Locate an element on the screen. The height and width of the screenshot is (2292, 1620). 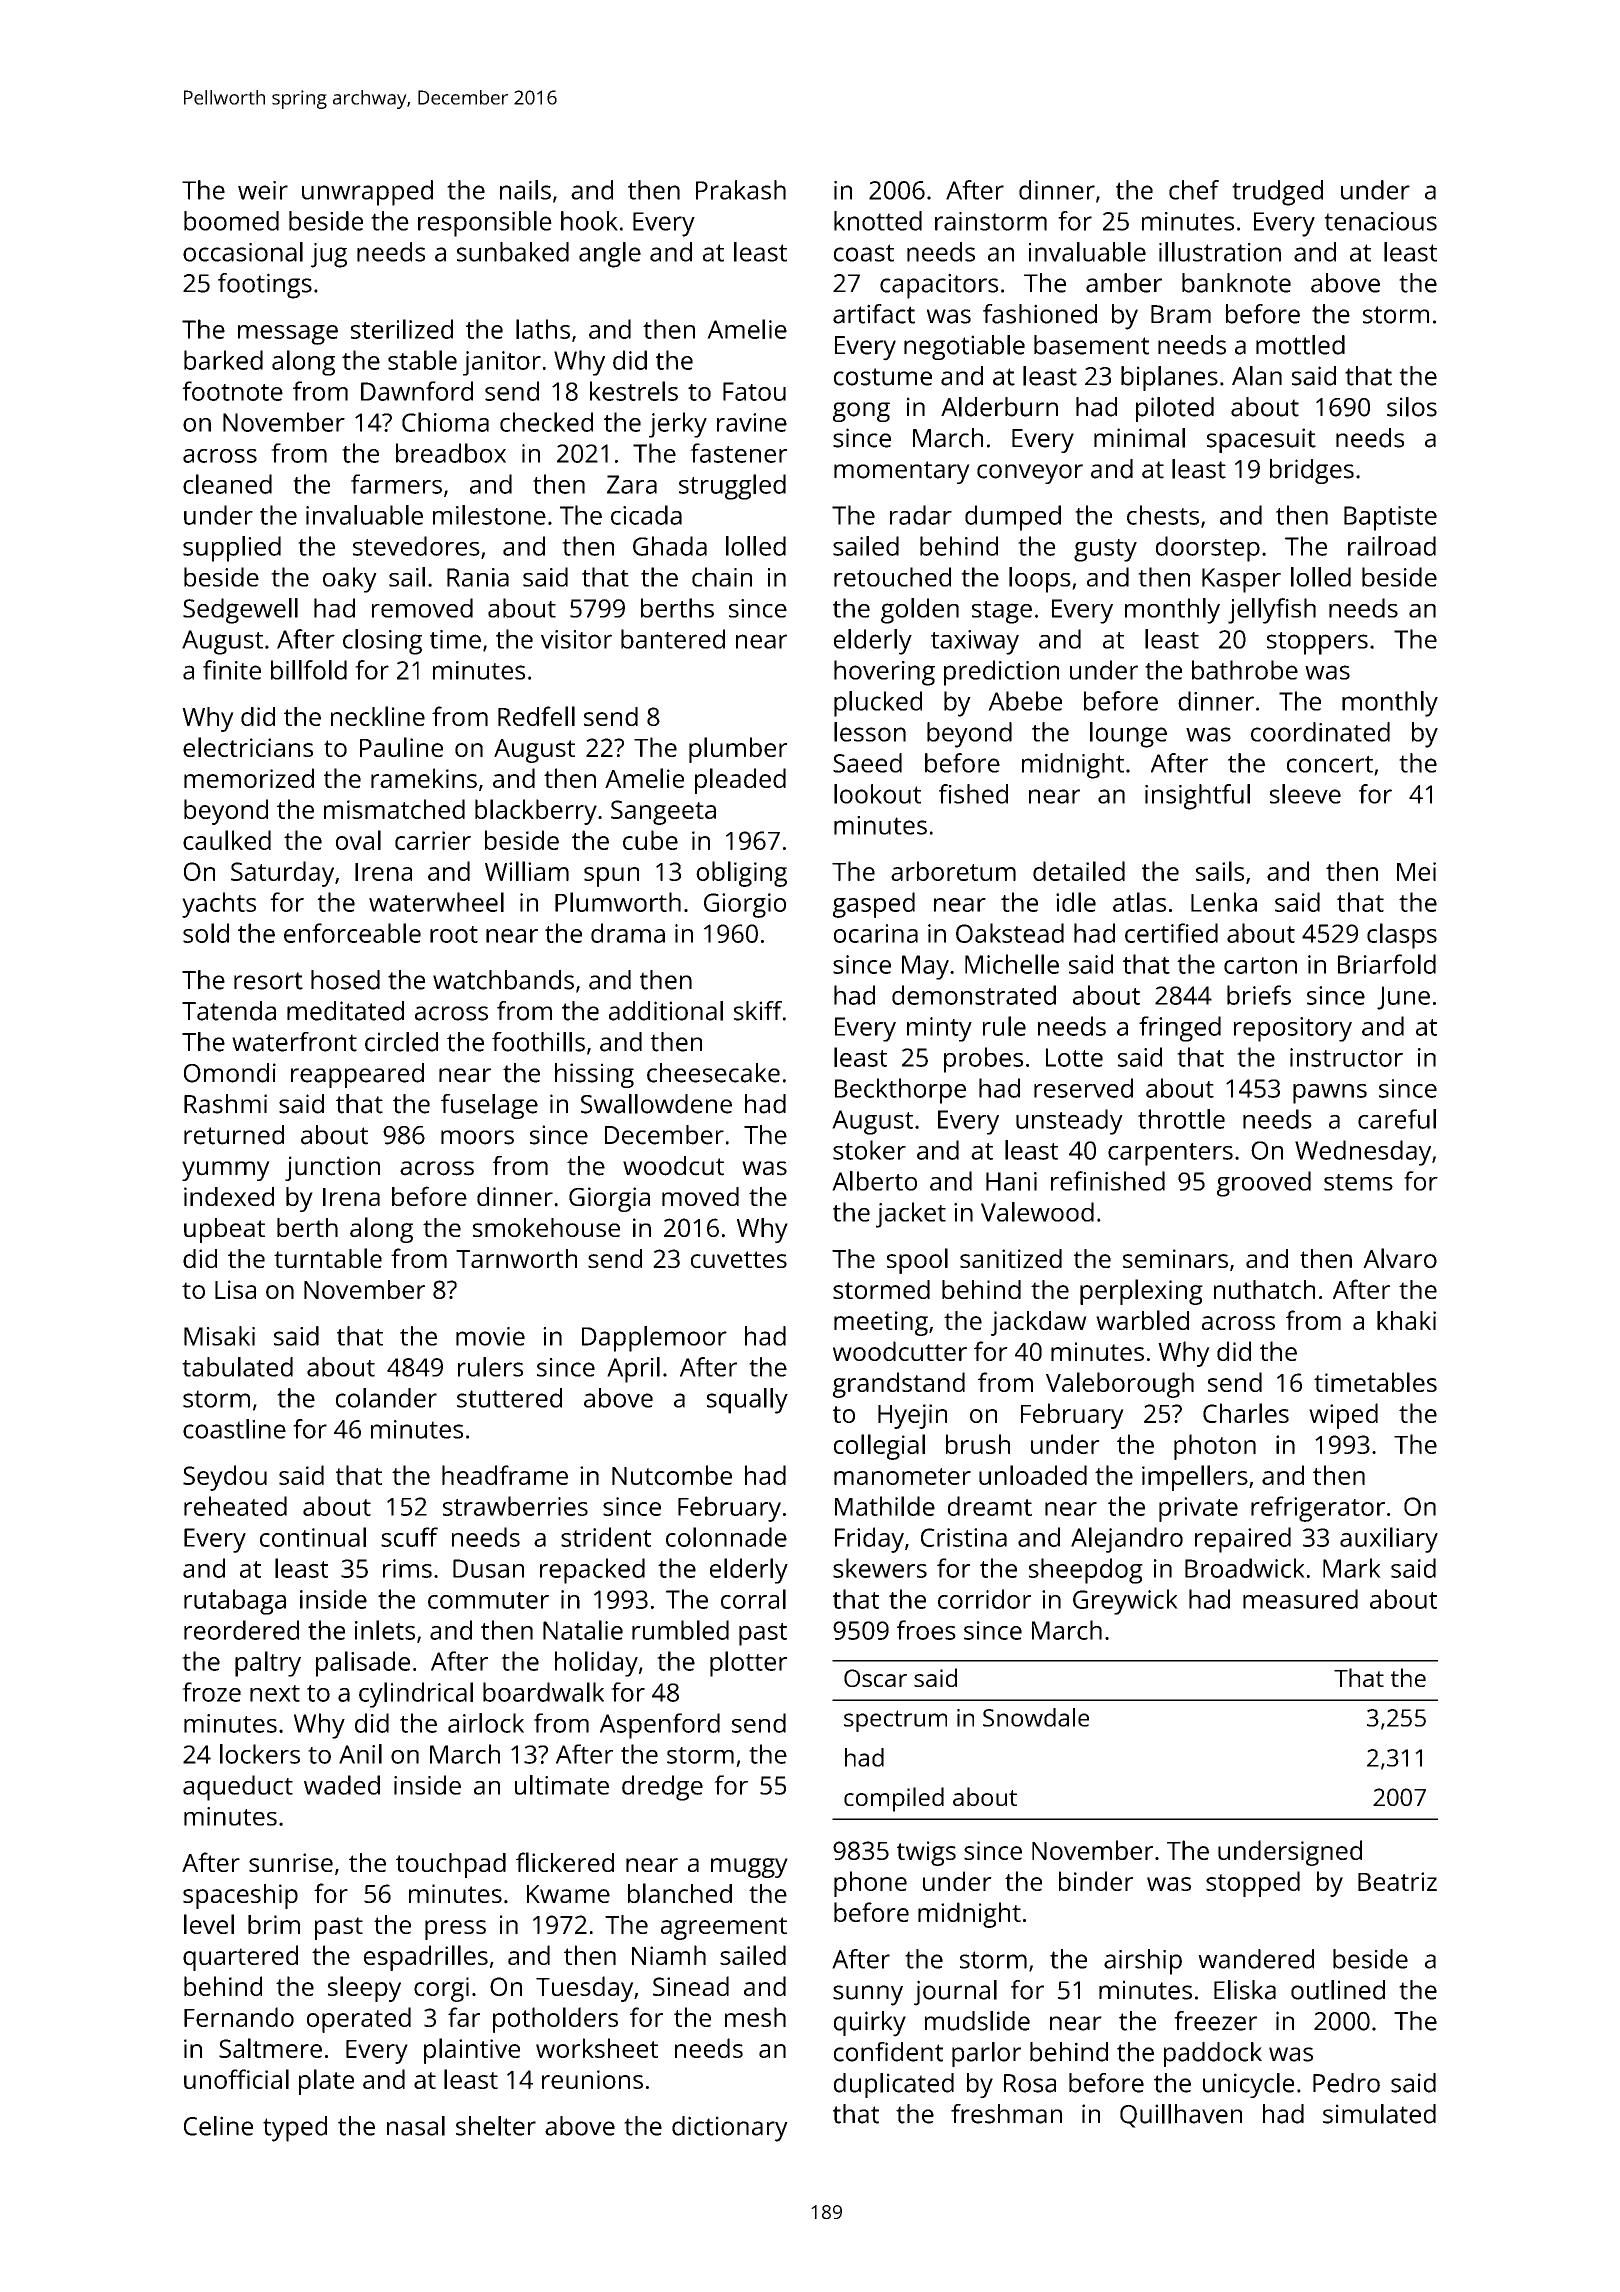
nails is located at coordinates (525, 190).
